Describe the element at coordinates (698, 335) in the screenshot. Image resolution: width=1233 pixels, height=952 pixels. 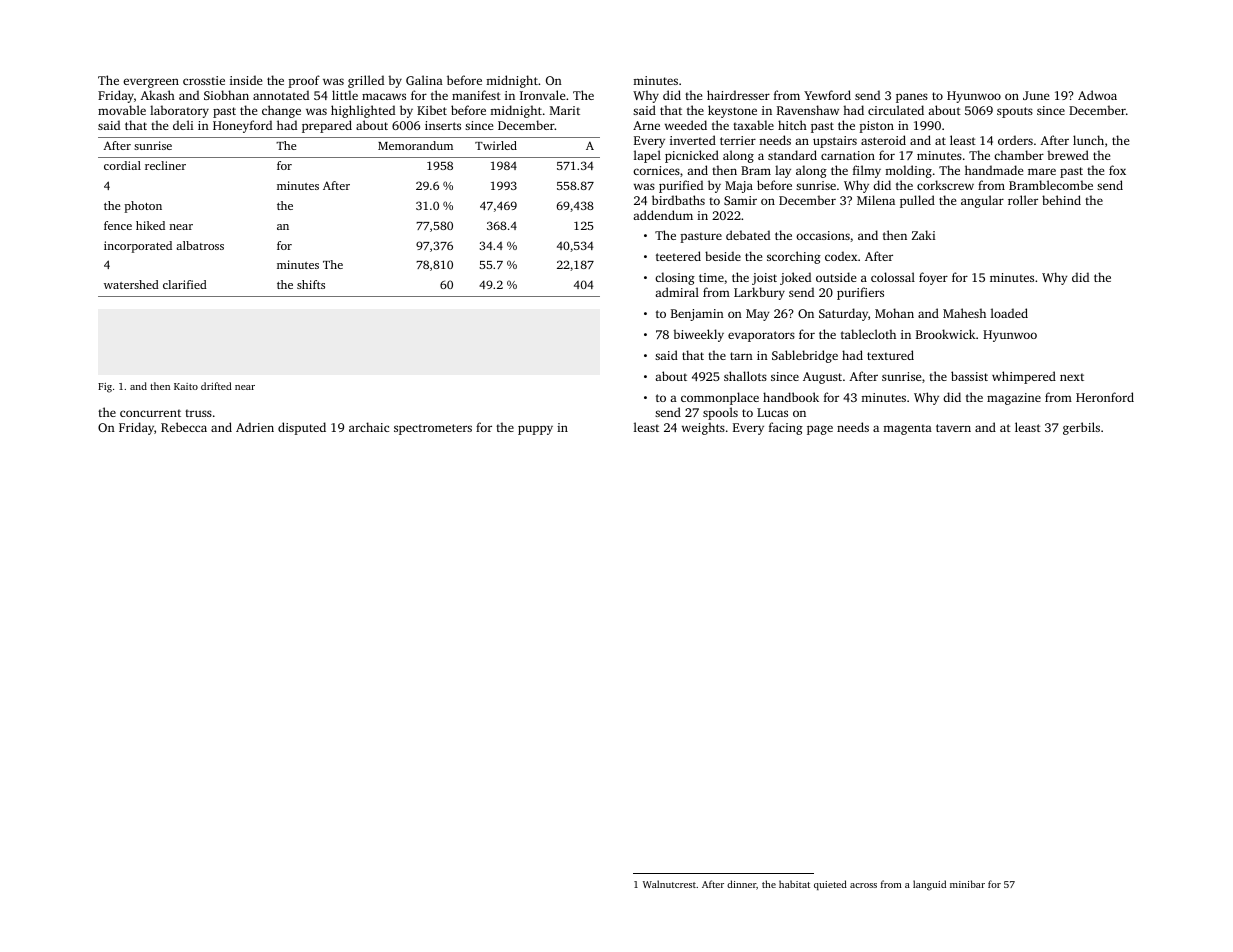
I see `biweekly` at that location.
